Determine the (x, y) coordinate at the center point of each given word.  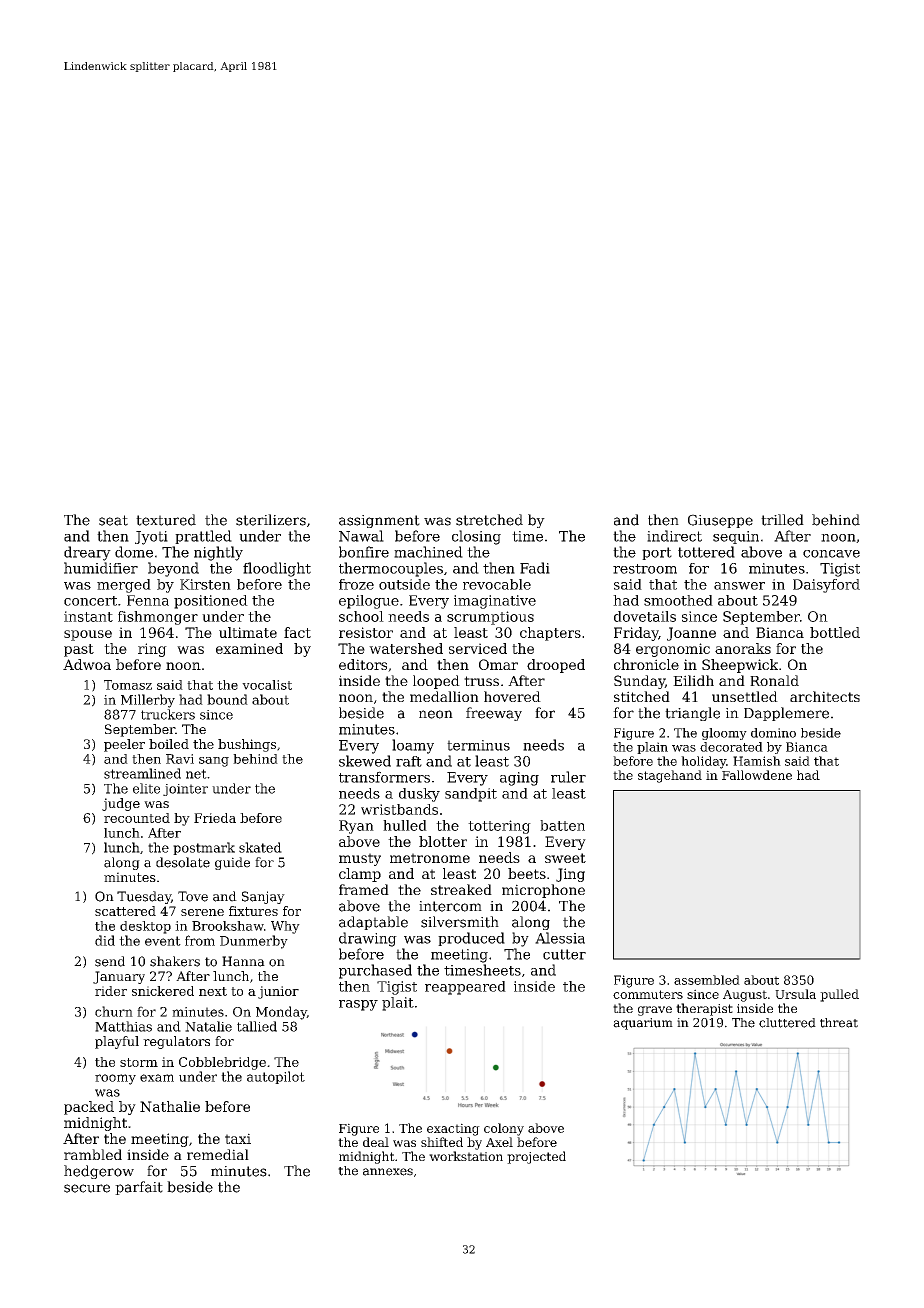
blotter (443, 841)
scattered (125, 911)
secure (87, 1188)
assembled (707, 980)
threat (839, 1023)
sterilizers (271, 520)
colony (504, 1129)
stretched (489, 520)
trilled (782, 520)
